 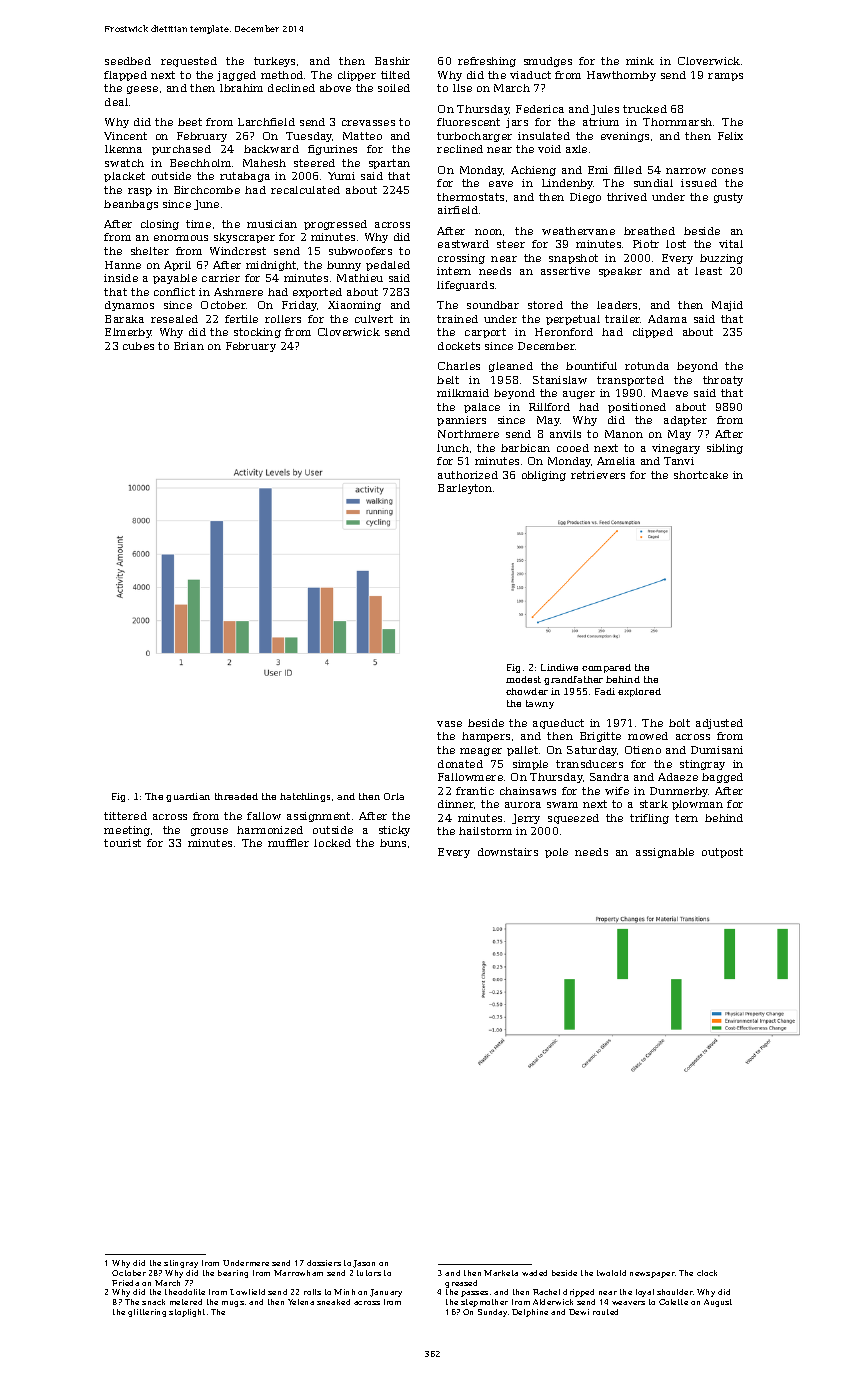 What do you see at coordinates (449, 724) in the screenshot?
I see `vase` at bounding box center [449, 724].
